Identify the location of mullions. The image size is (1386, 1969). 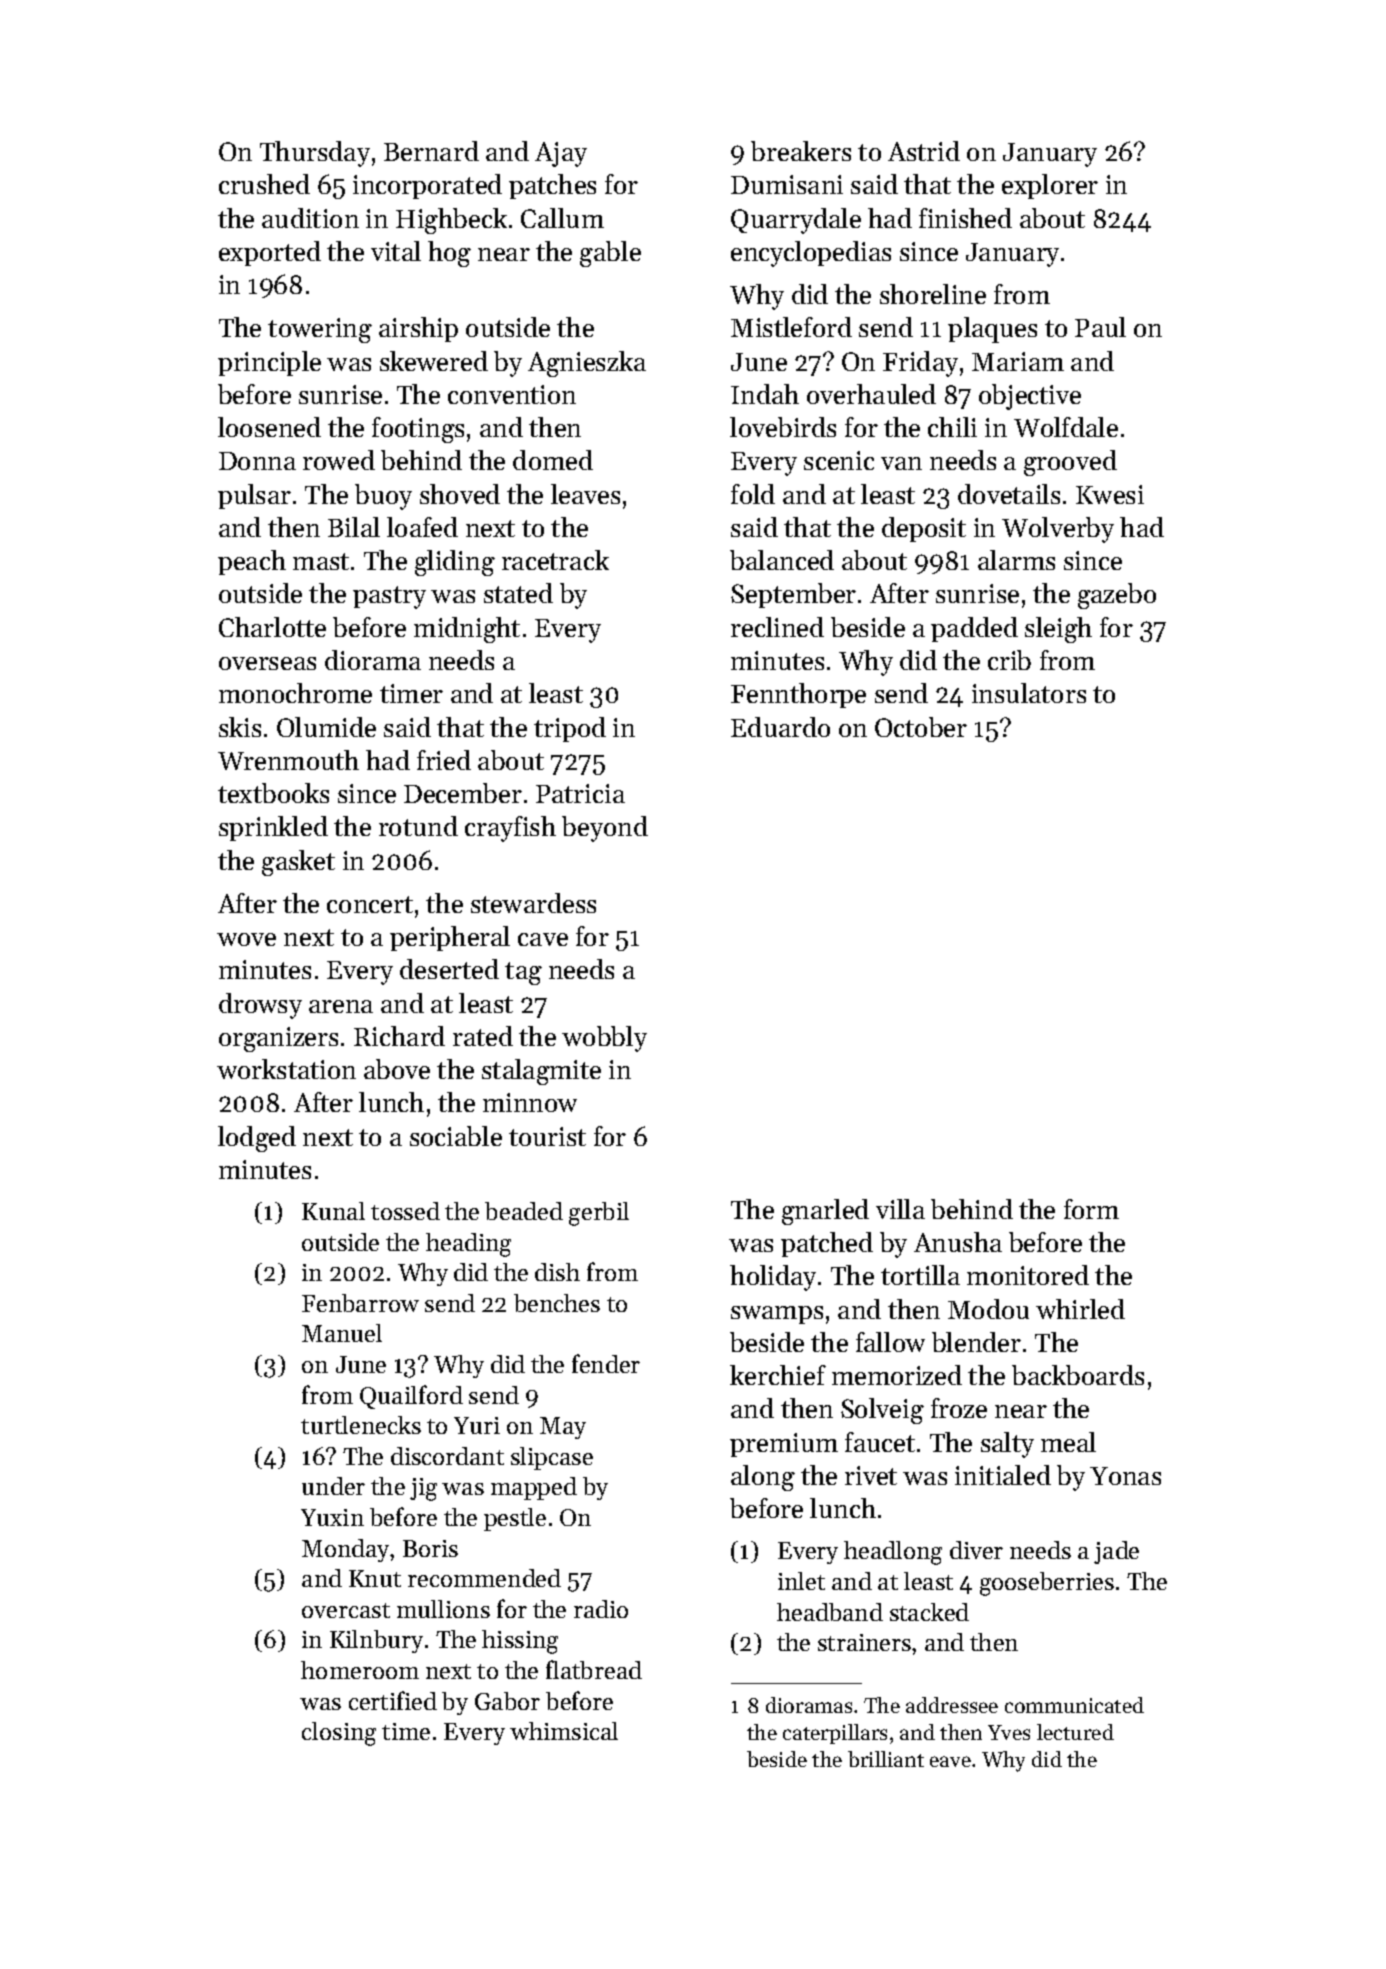
(443, 1609).
